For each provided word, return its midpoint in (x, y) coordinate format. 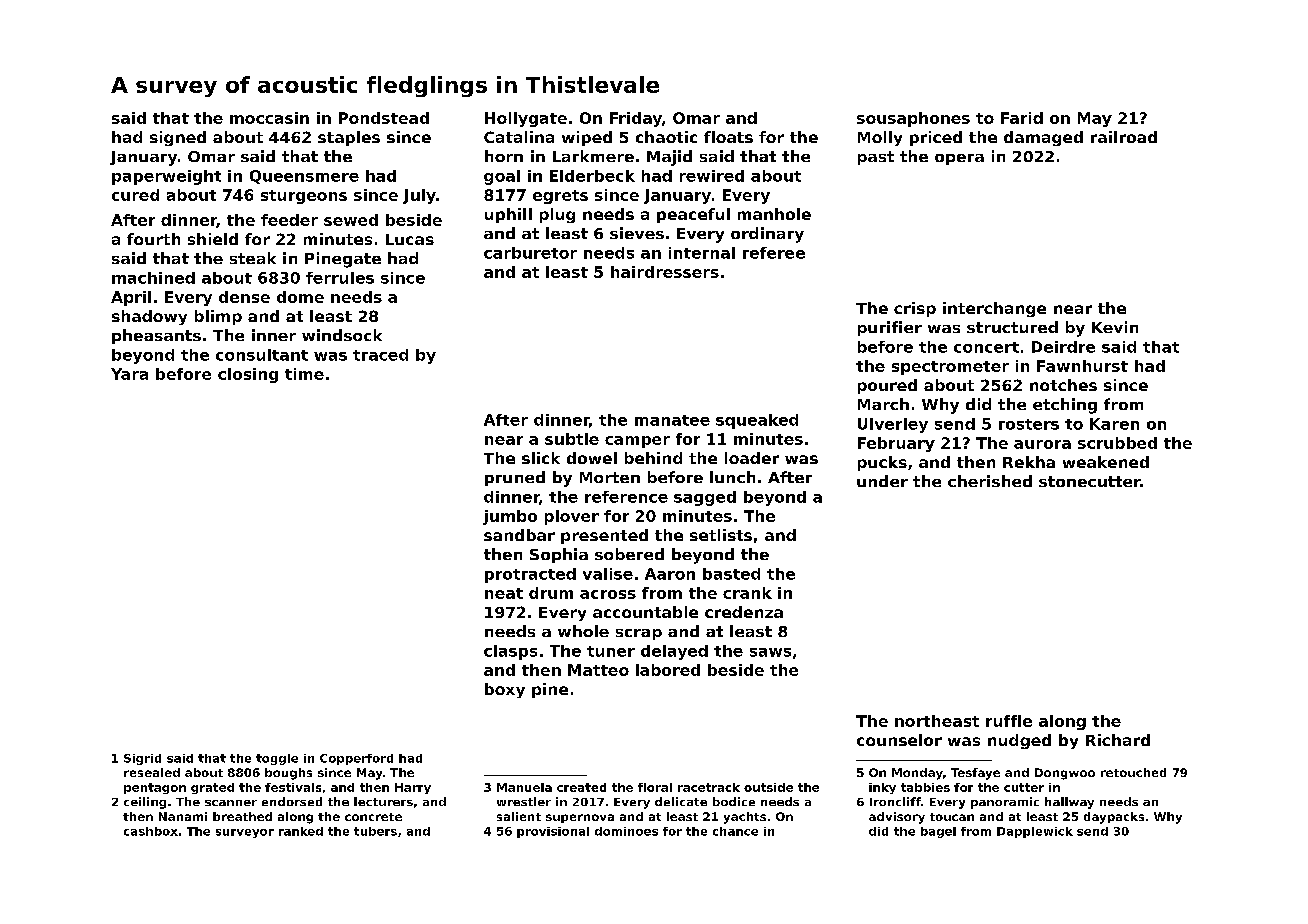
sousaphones (913, 119)
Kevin (1115, 327)
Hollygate (526, 119)
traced (380, 355)
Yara (129, 374)
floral (655, 787)
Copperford (356, 759)
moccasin (269, 118)
